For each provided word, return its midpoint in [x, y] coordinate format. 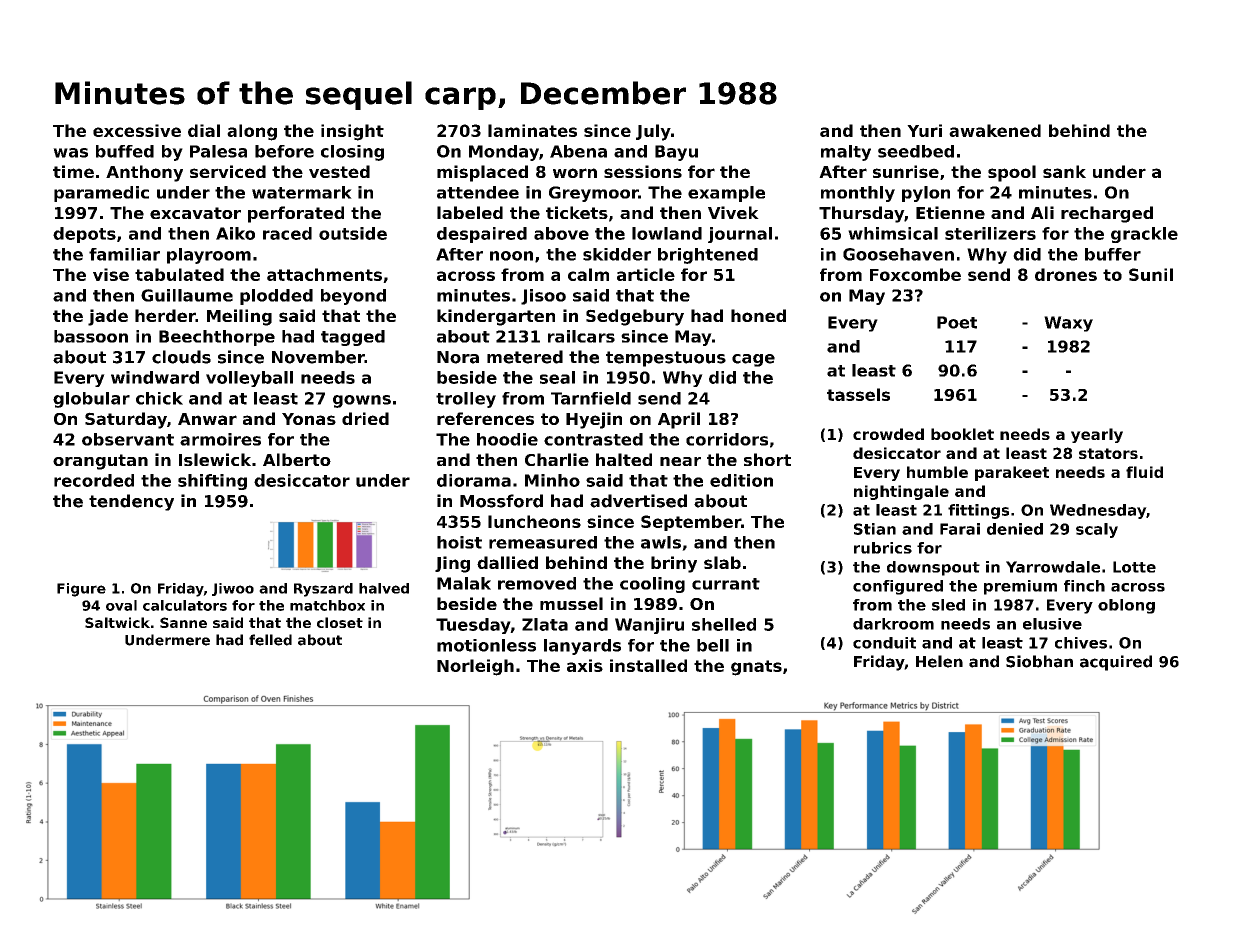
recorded [94, 480]
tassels [858, 394]
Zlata [545, 624]
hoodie [507, 439]
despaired [482, 235]
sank [1064, 171]
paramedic [101, 194]
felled [270, 640]
